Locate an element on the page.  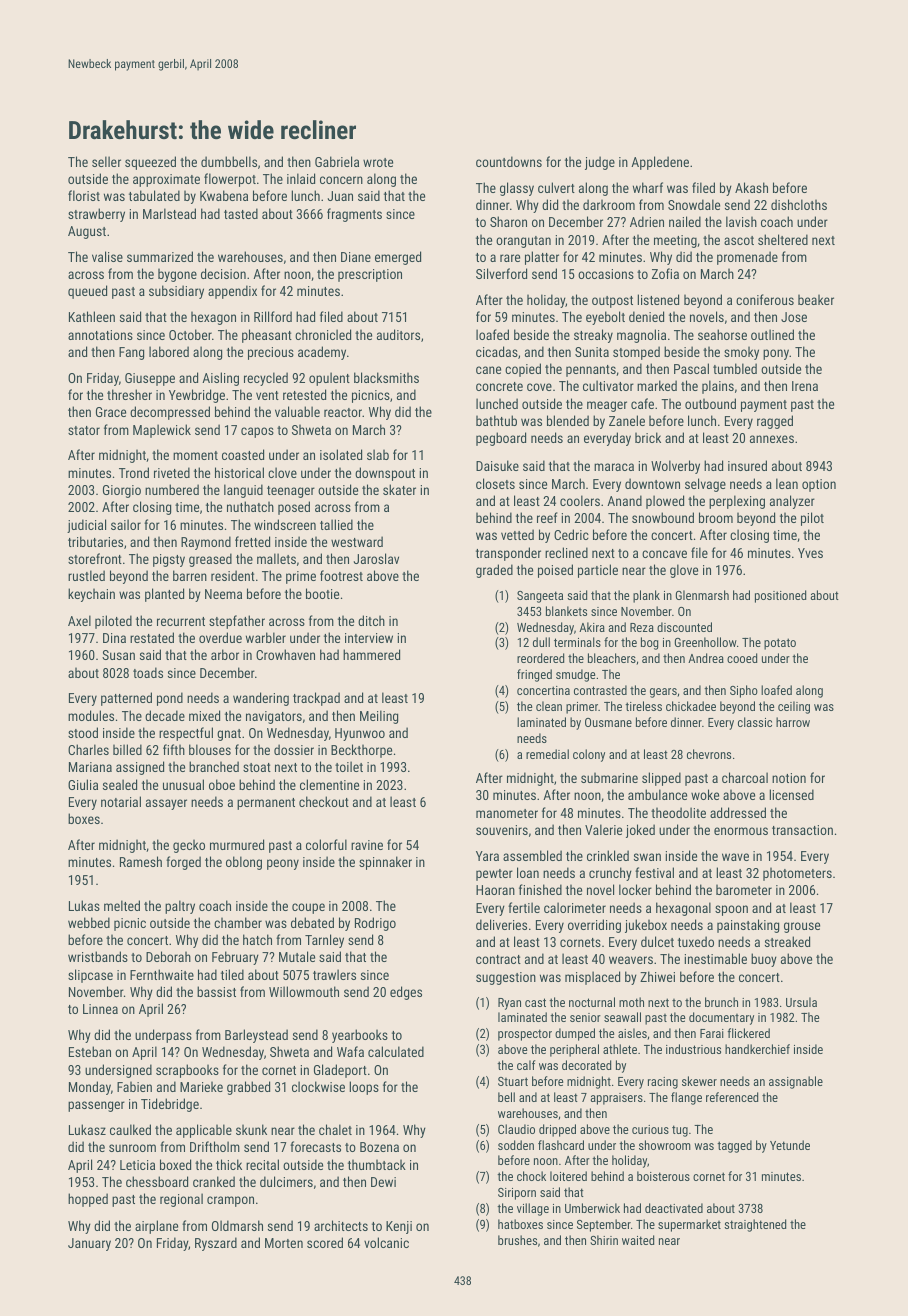
loops is located at coordinates (364, 1088).
